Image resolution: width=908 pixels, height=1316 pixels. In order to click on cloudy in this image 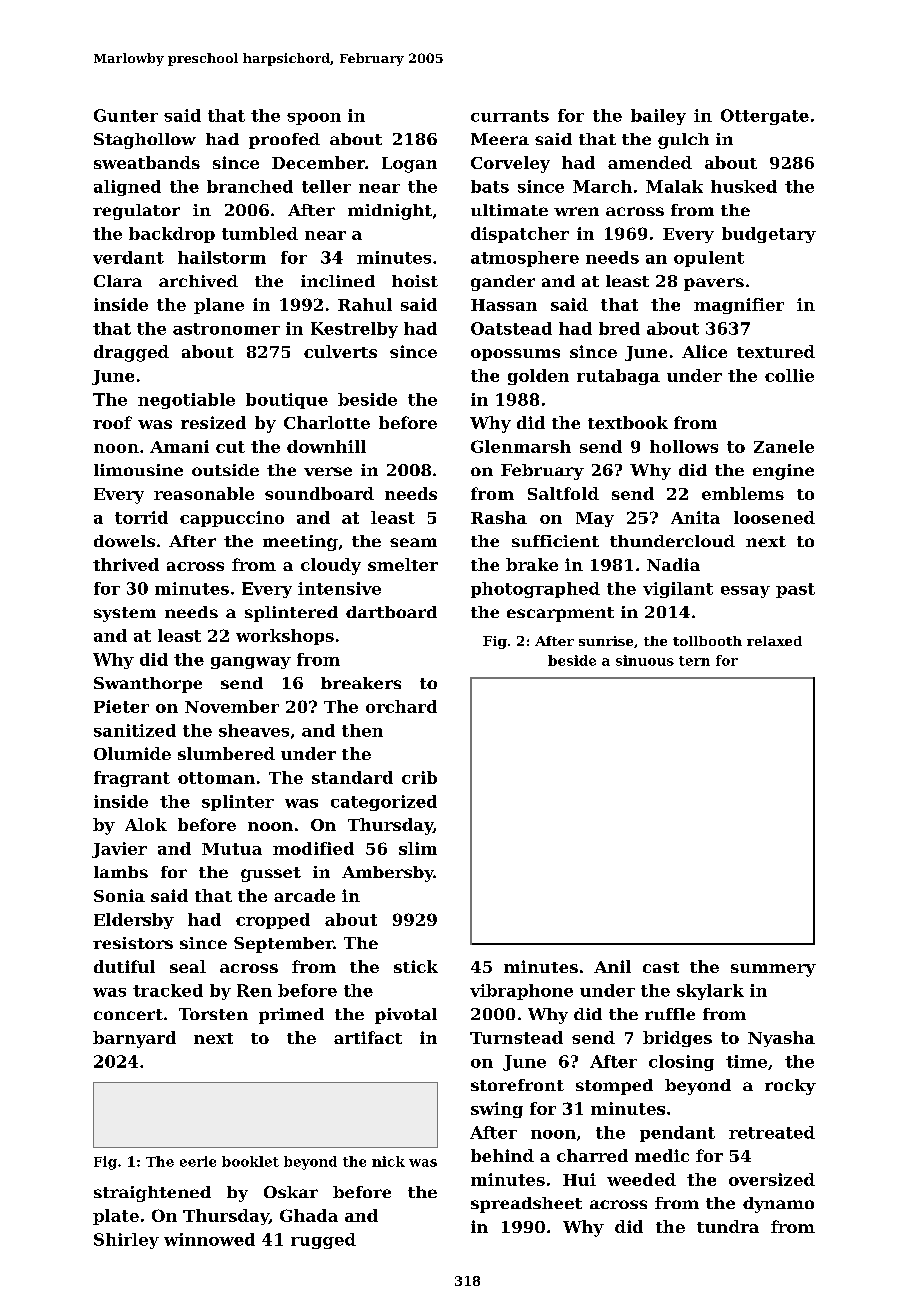, I will do `click(331, 566)`.
